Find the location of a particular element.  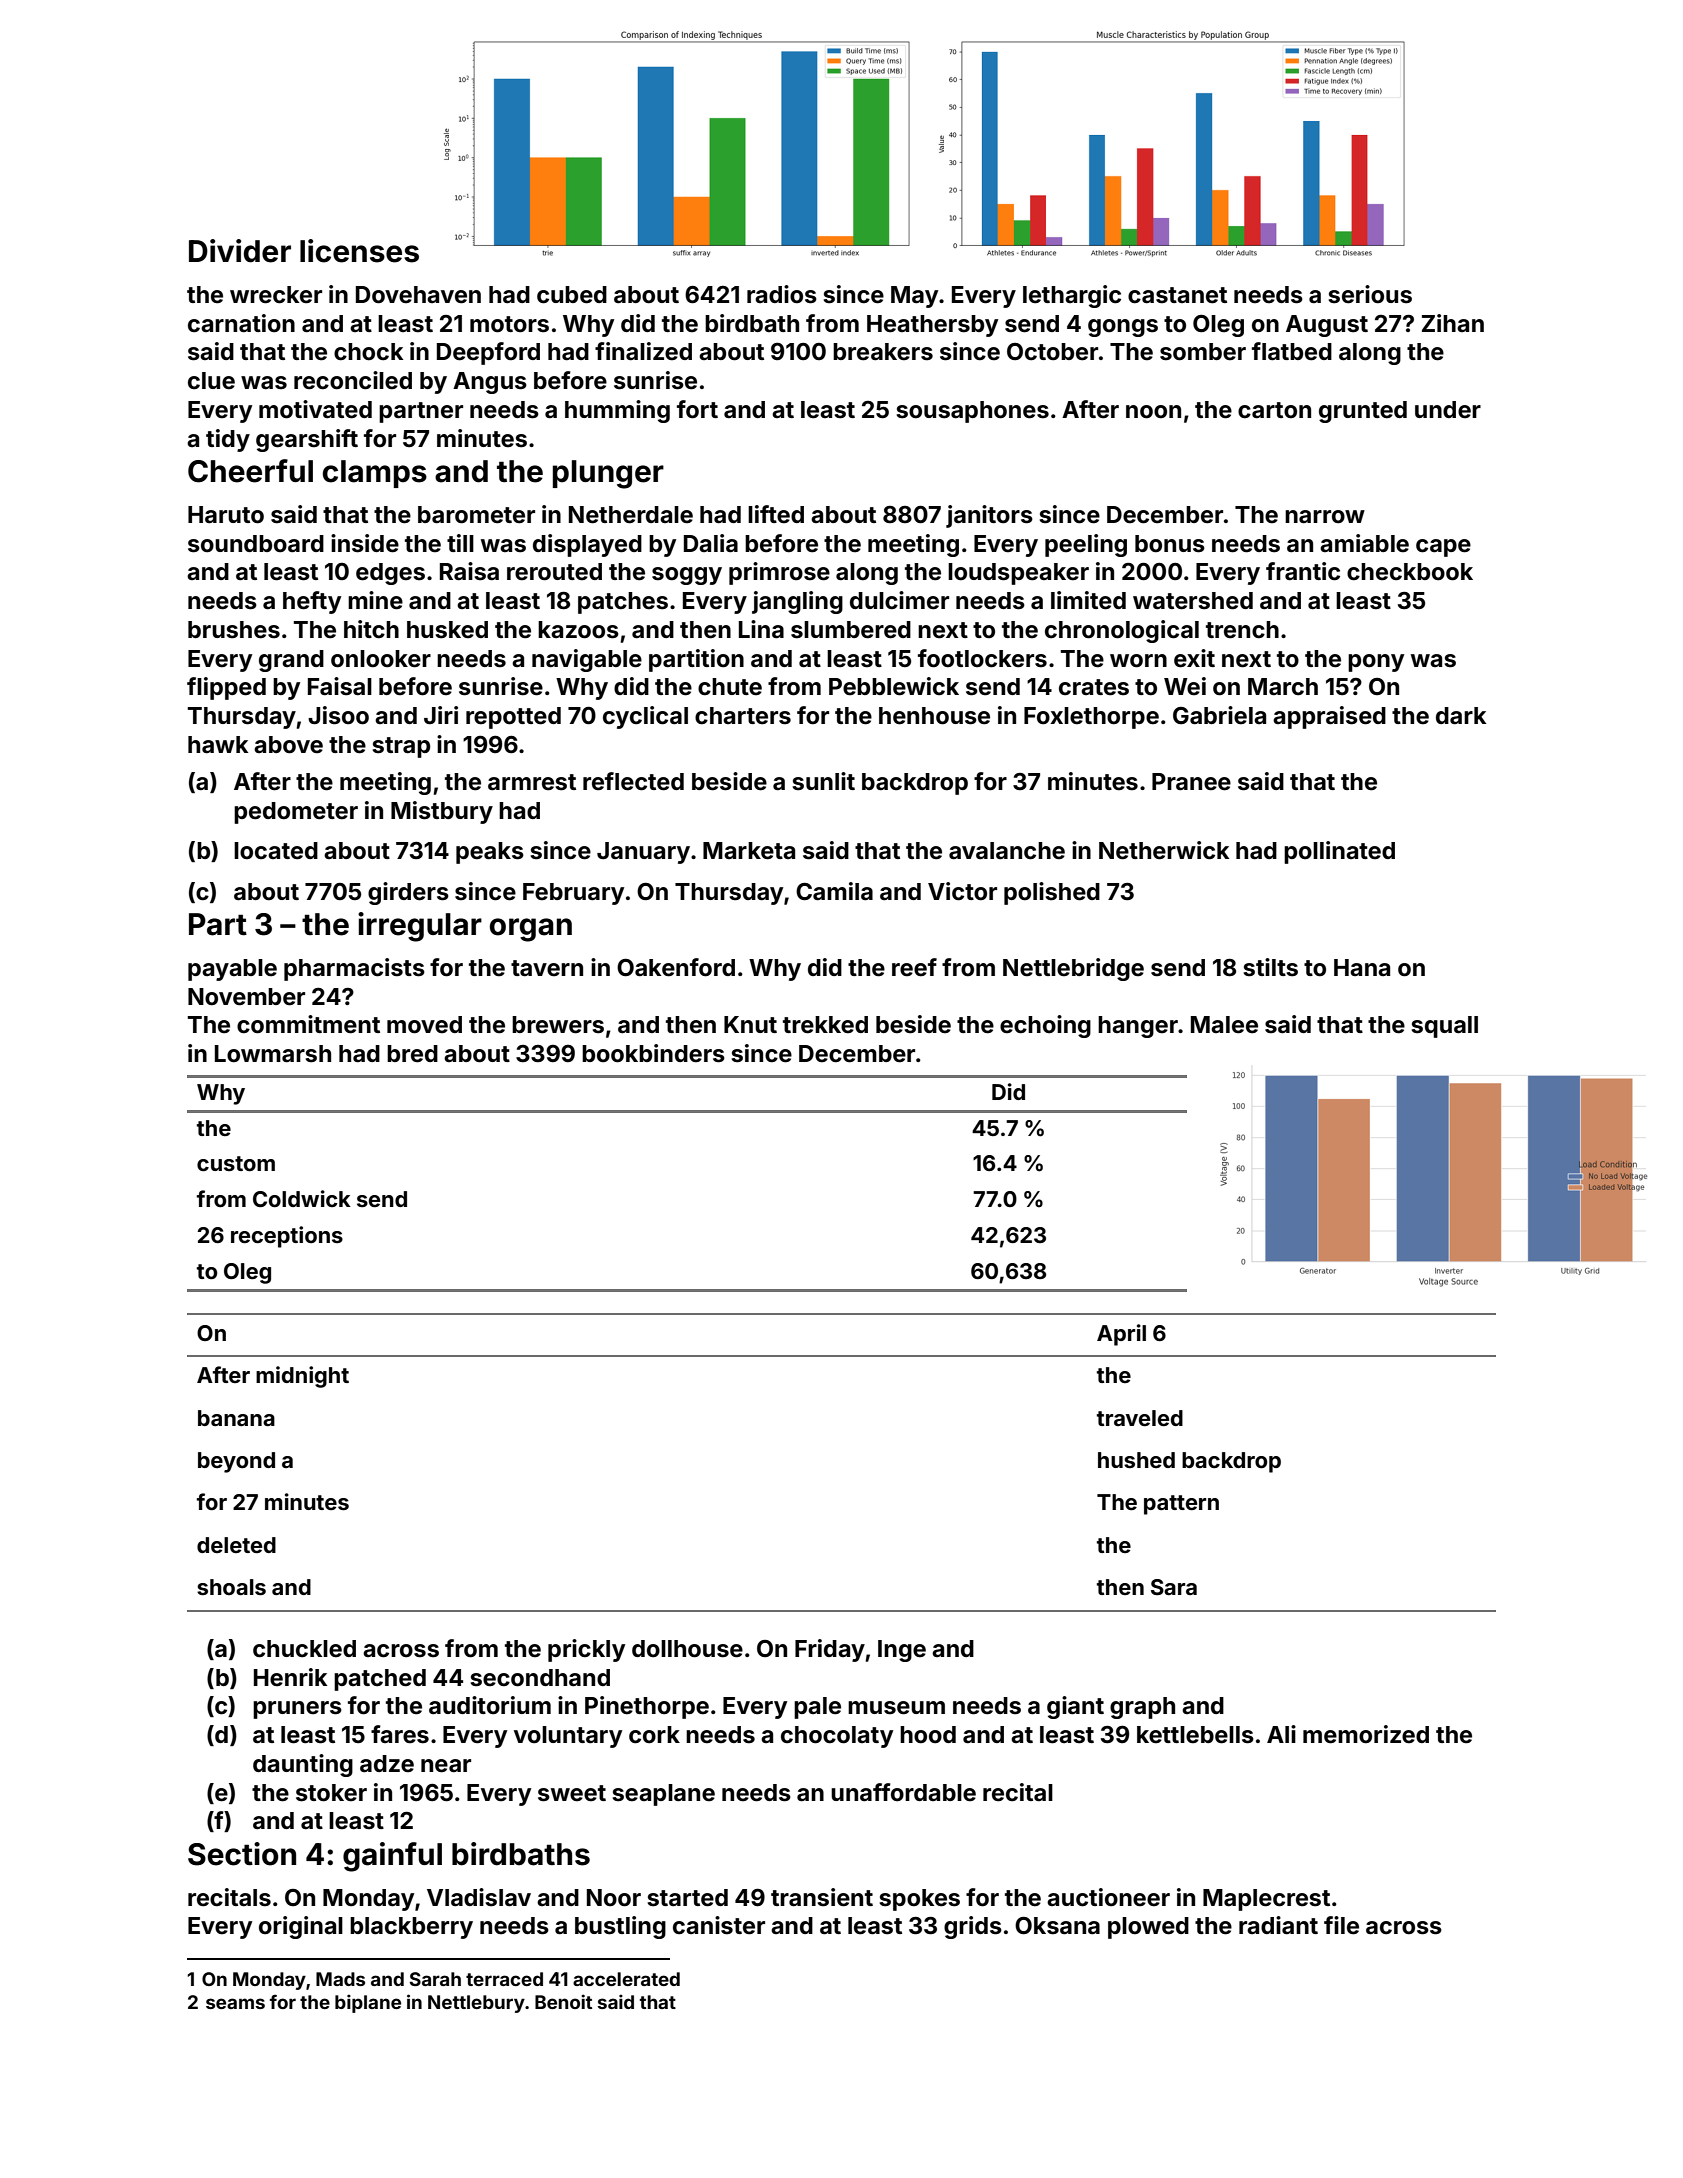

accelerated is located at coordinates (626, 1979).
